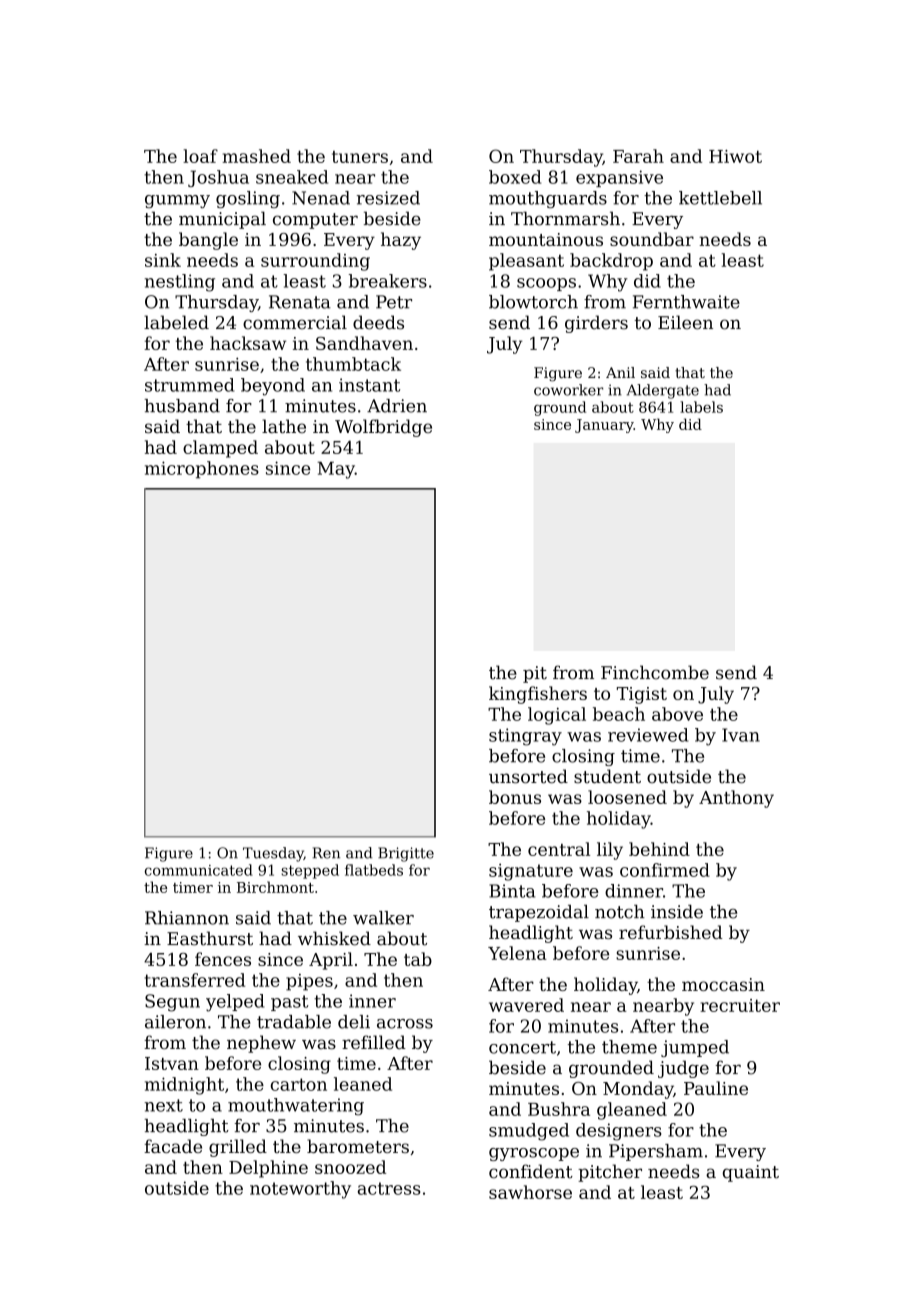  I want to click on Eileen, so click(685, 322).
